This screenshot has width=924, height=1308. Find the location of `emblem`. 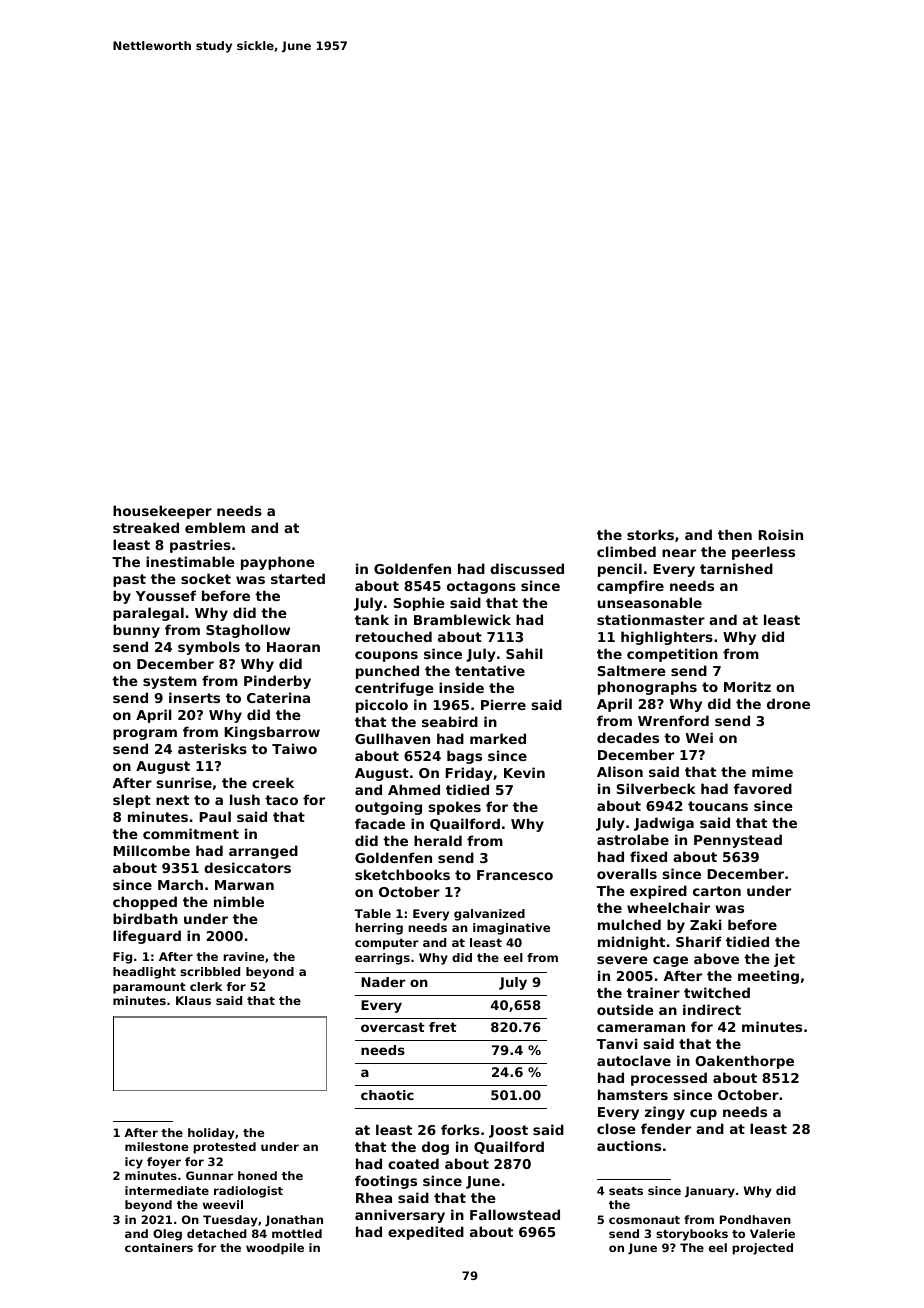

emblem is located at coordinates (215, 527).
